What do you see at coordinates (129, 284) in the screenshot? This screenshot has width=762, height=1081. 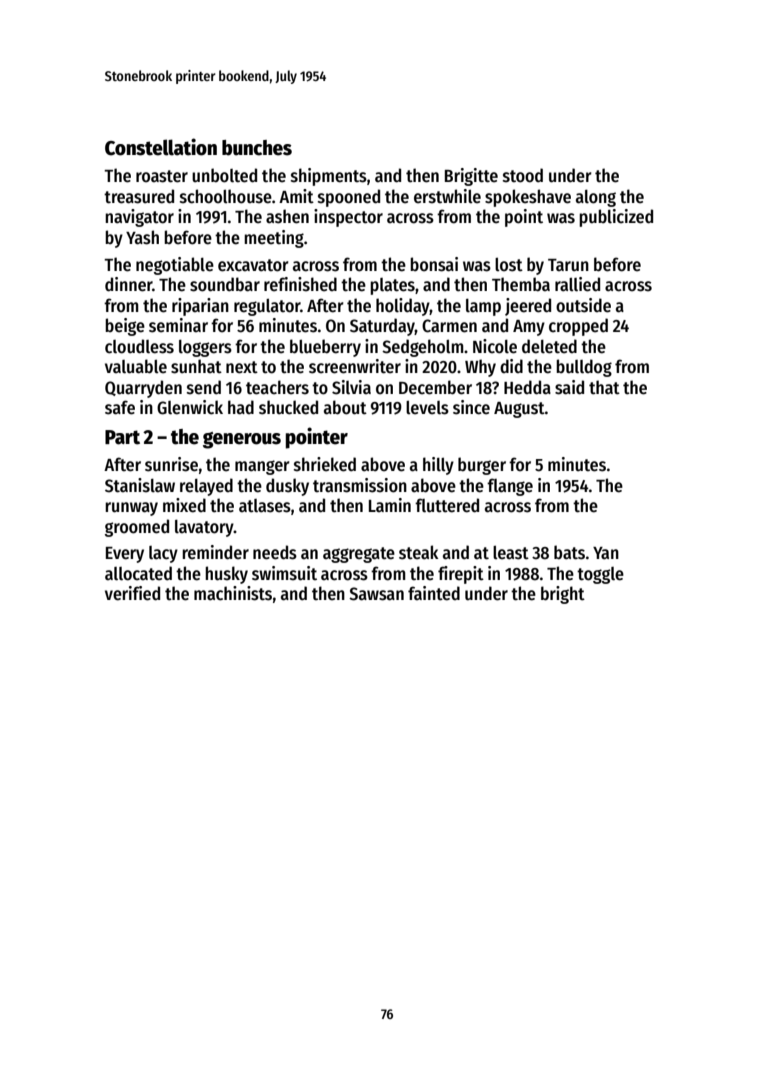 I see `dinner` at bounding box center [129, 284].
